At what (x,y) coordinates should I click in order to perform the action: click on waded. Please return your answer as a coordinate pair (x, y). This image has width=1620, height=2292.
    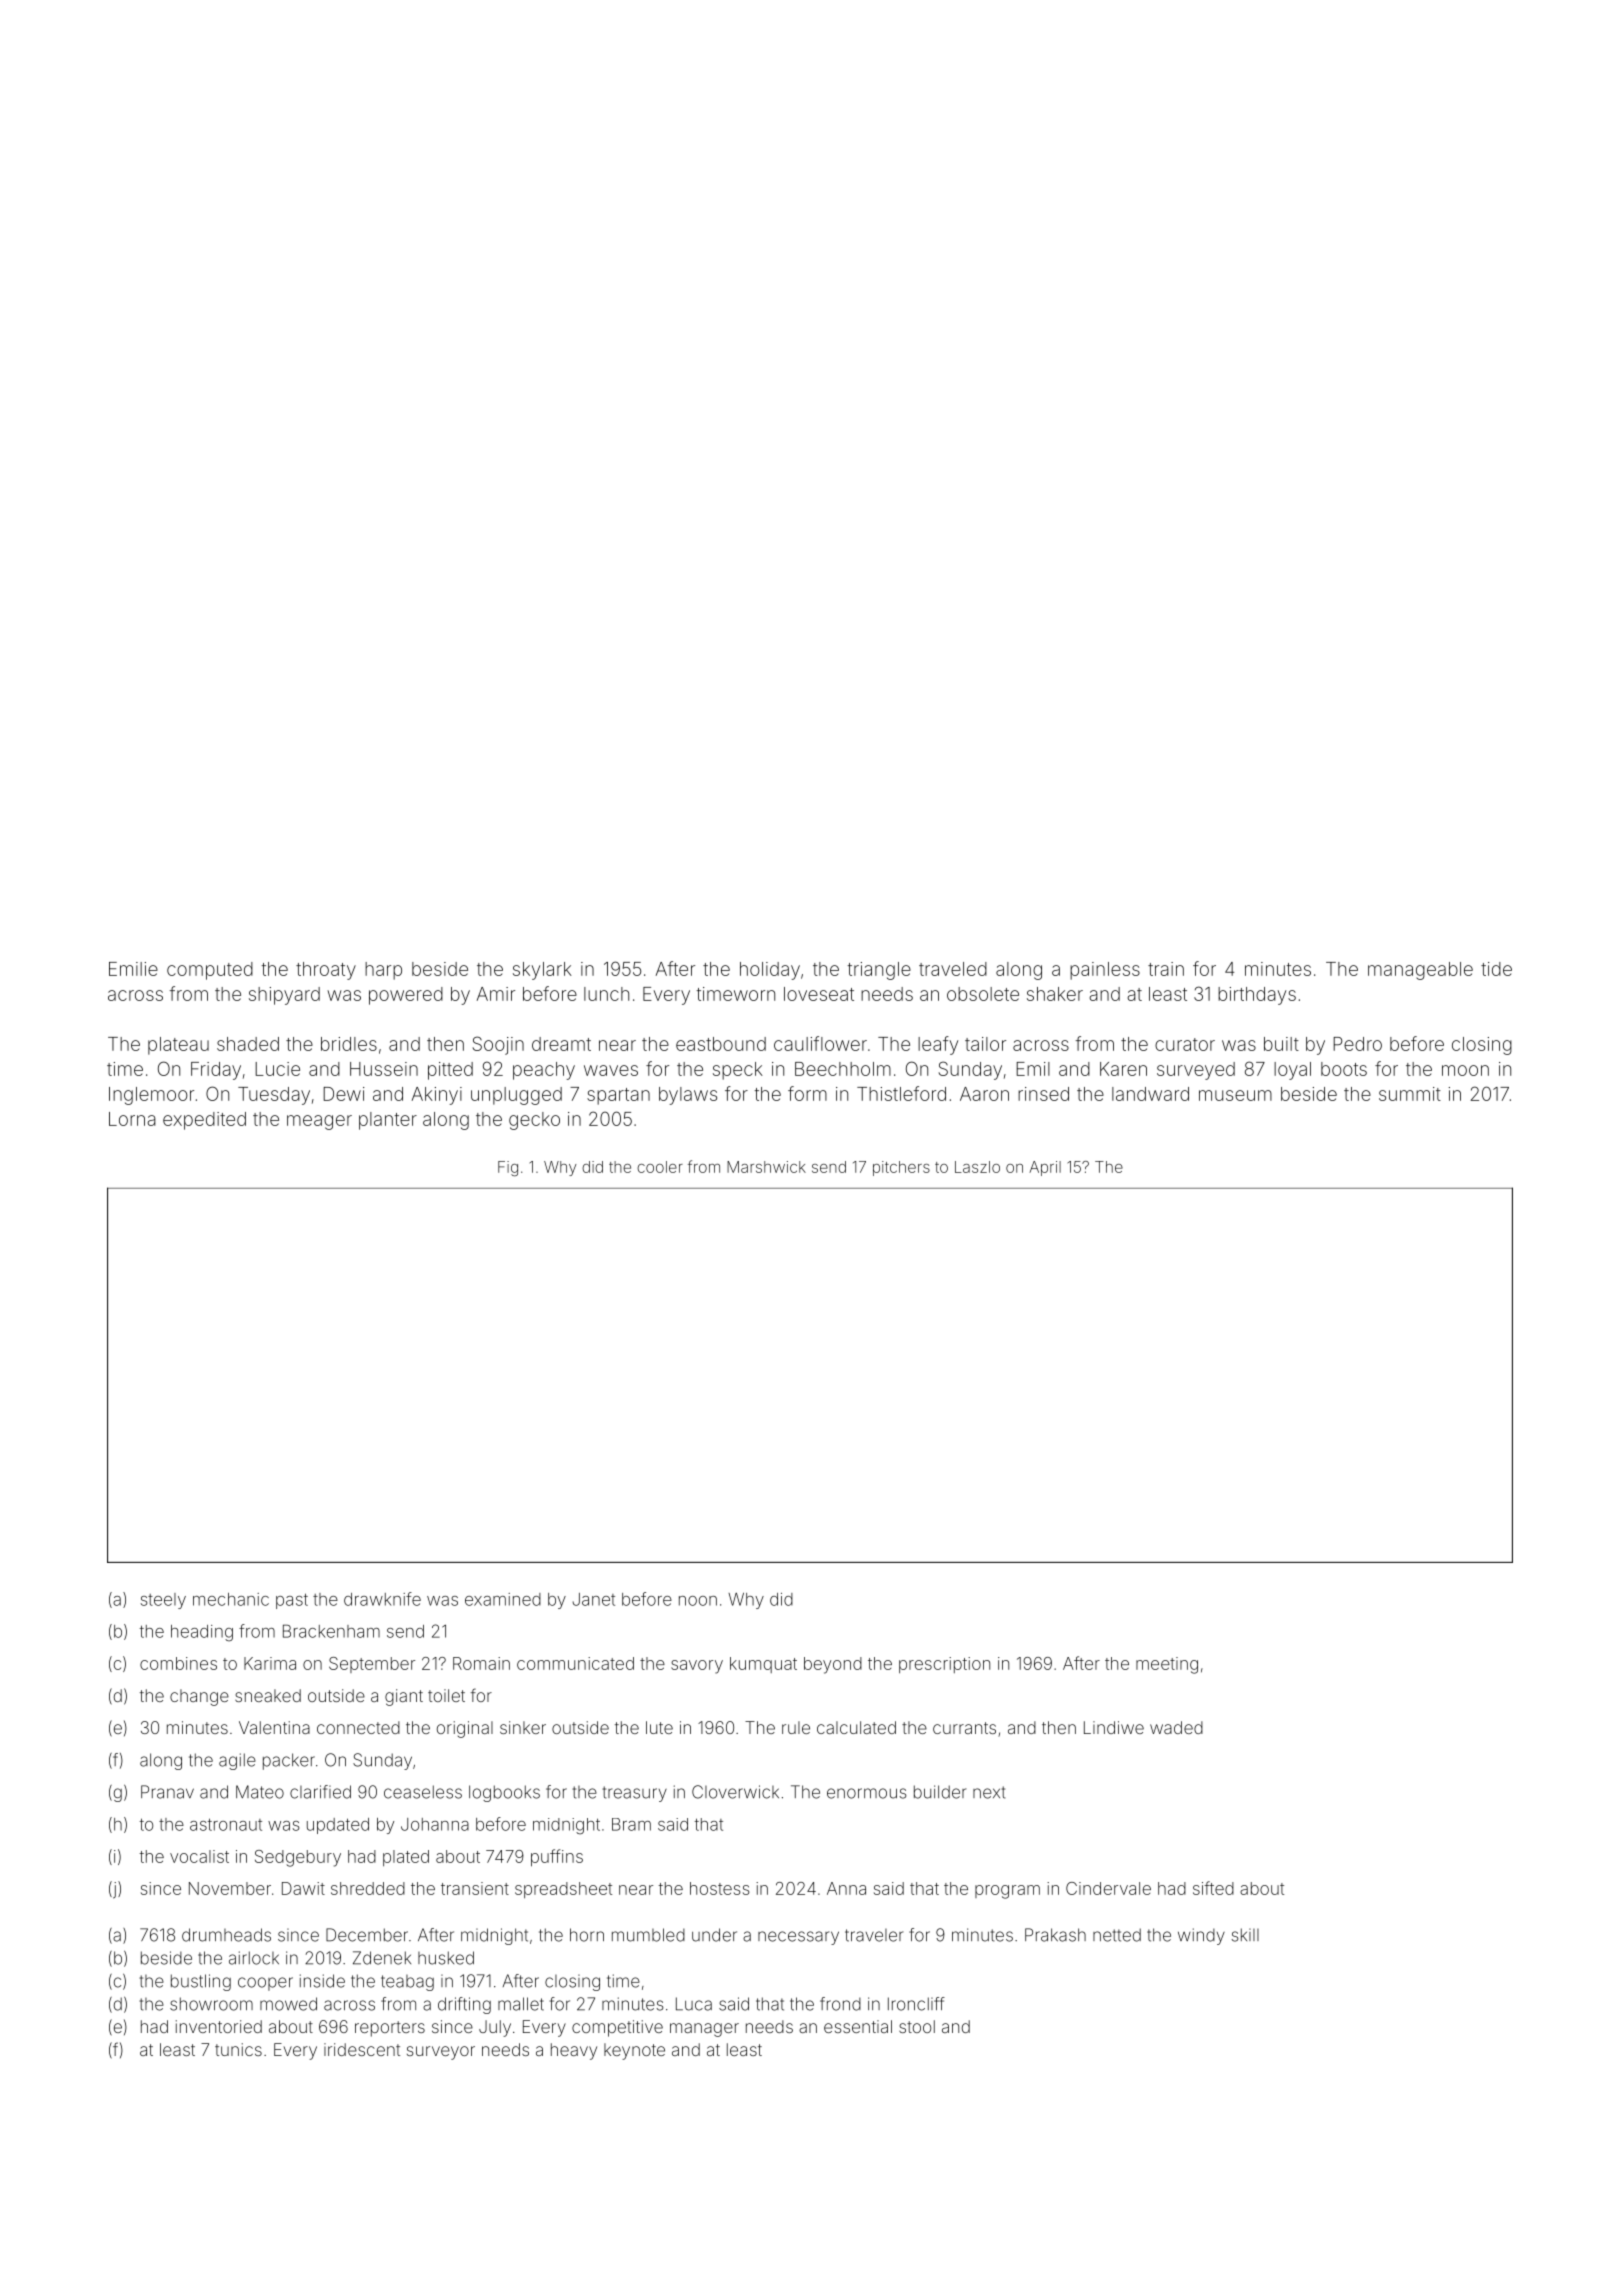
    Looking at the image, I should click on (1176, 1727).
